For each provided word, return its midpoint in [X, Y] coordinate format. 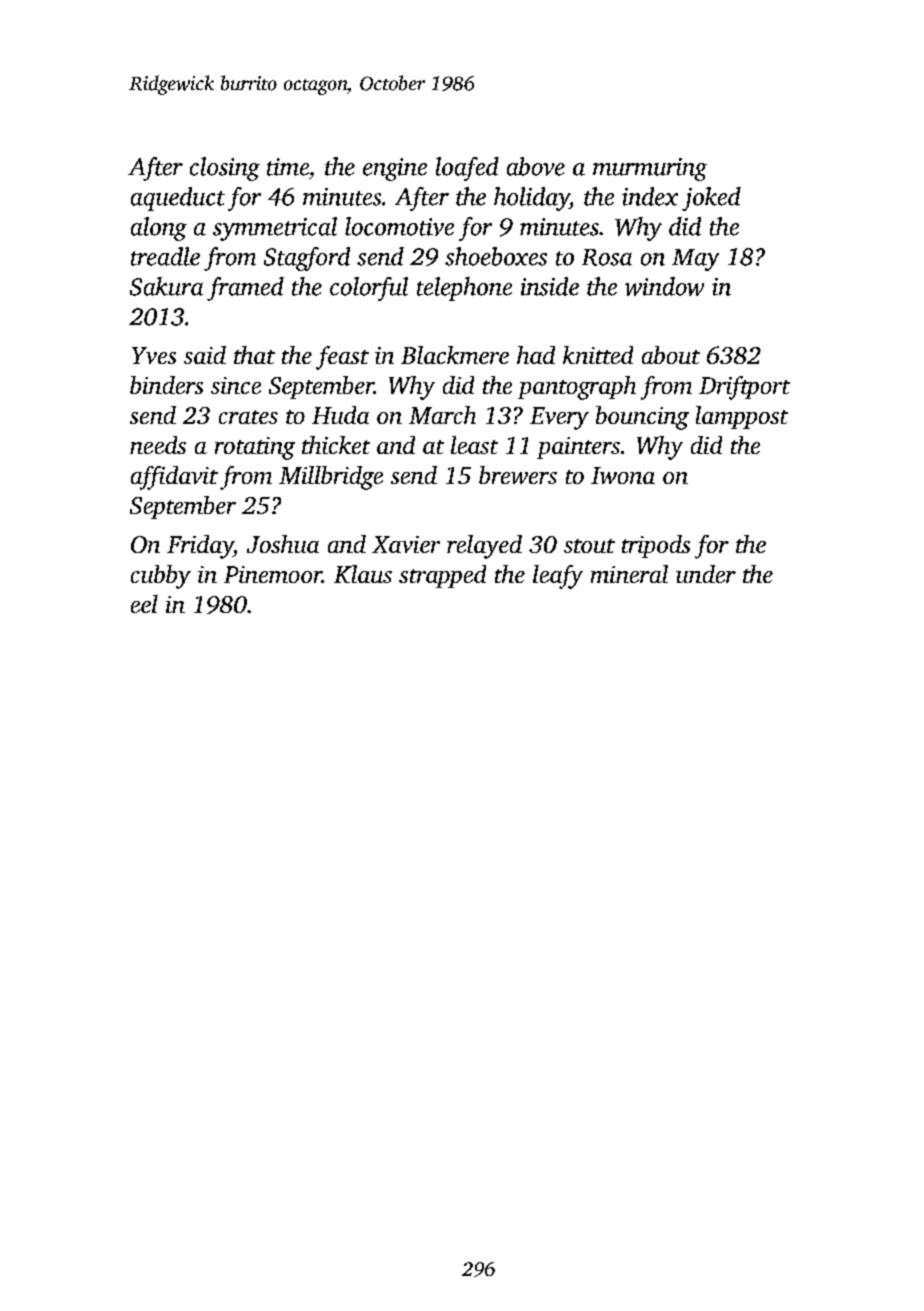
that [254, 355]
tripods [656, 546]
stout [589, 546]
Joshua [283, 544]
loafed [467, 169]
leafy [558, 577]
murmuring [650, 169]
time [288, 167]
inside [550, 286]
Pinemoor [273, 574]
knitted [598, 355]
